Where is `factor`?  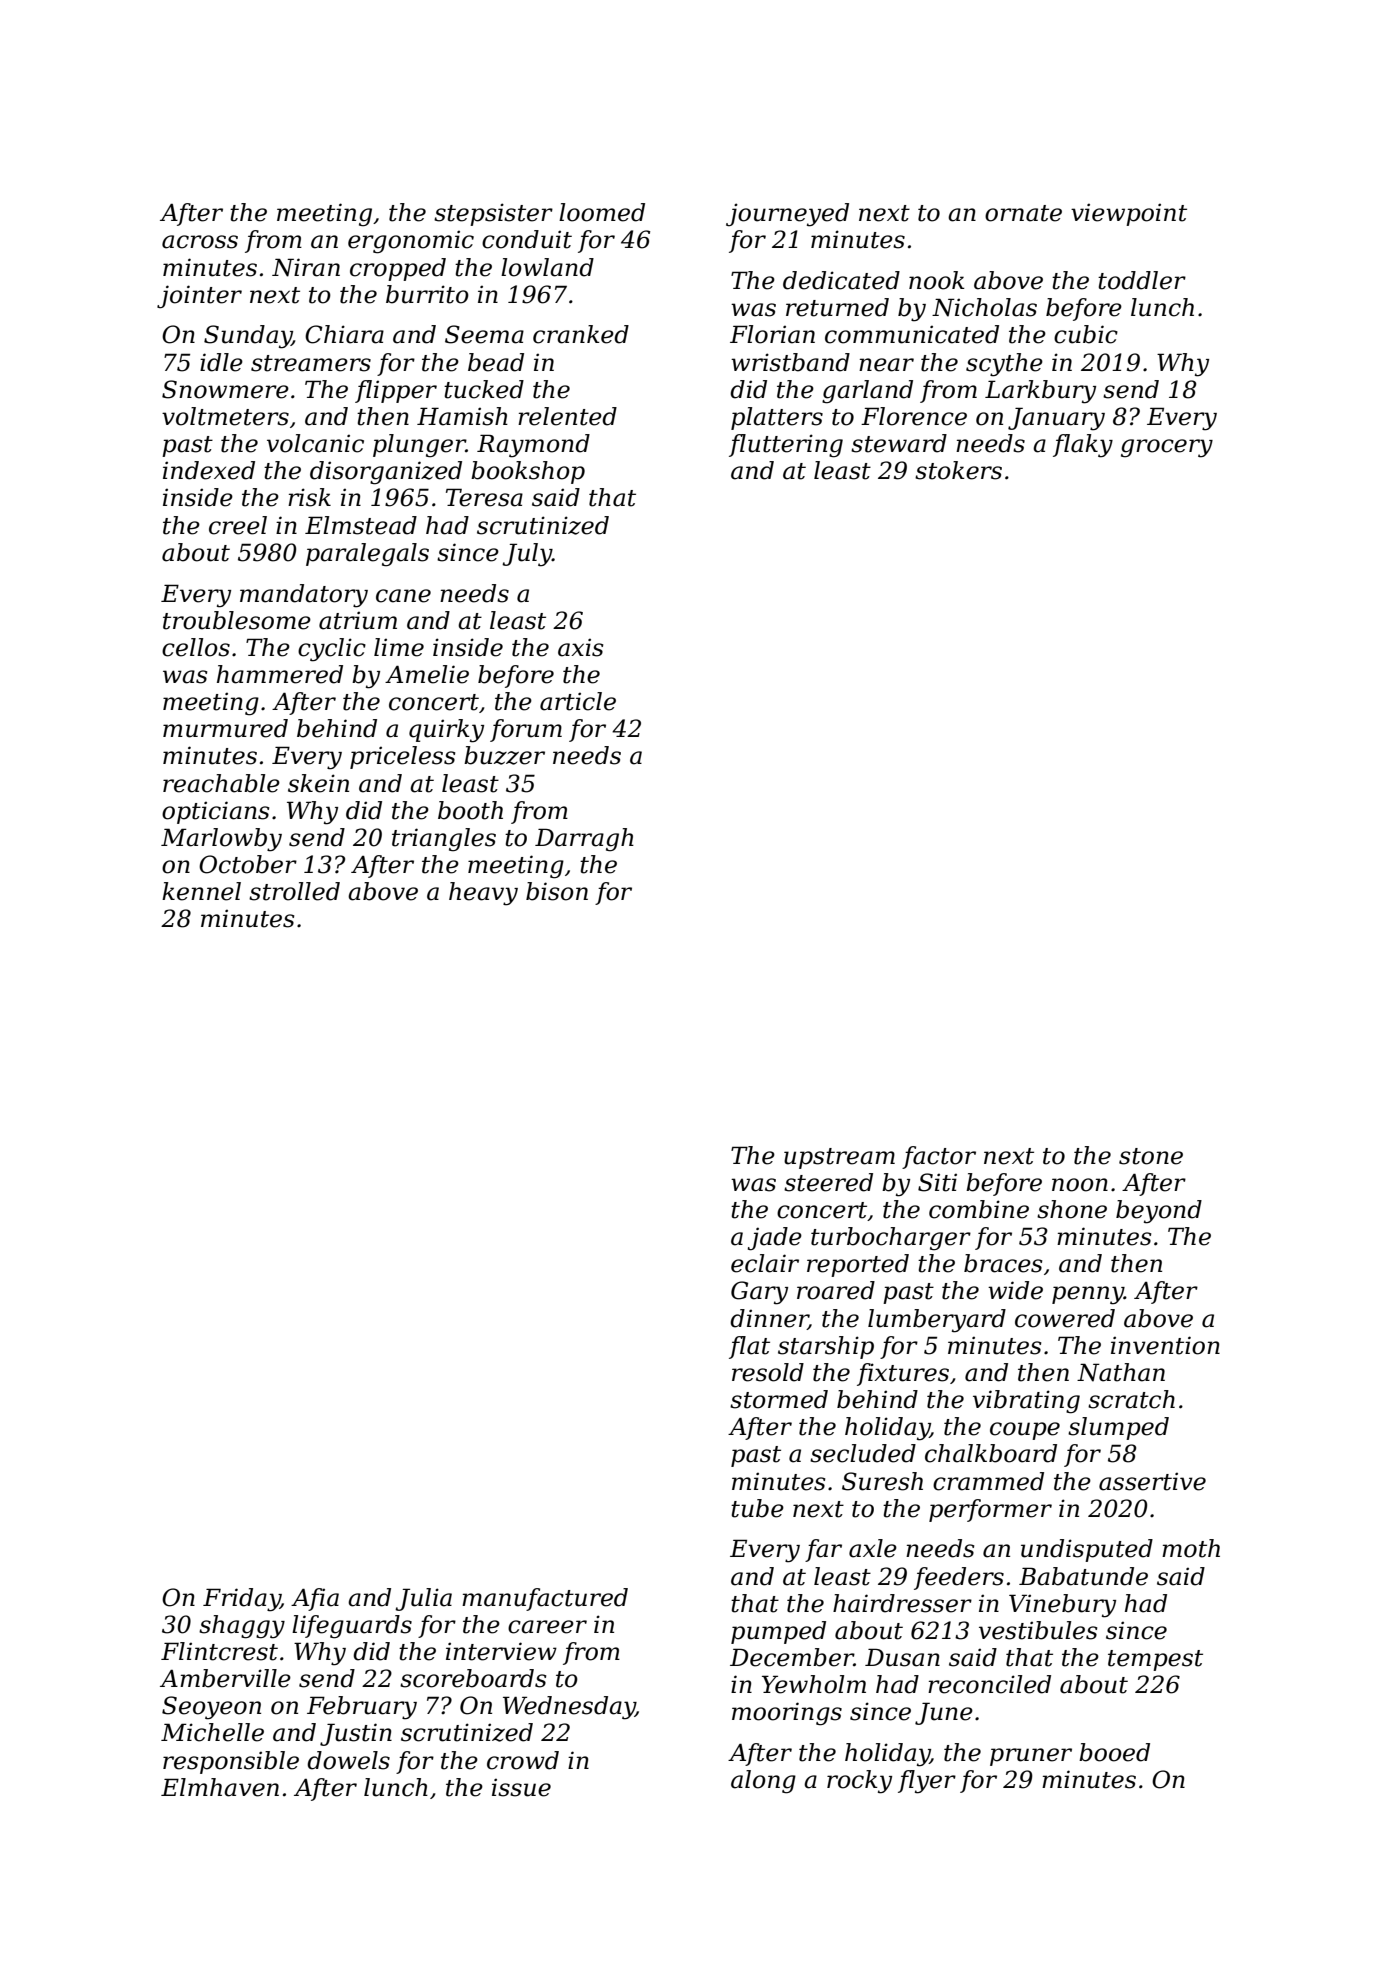
factor is located at coordinates (939, 1157).
